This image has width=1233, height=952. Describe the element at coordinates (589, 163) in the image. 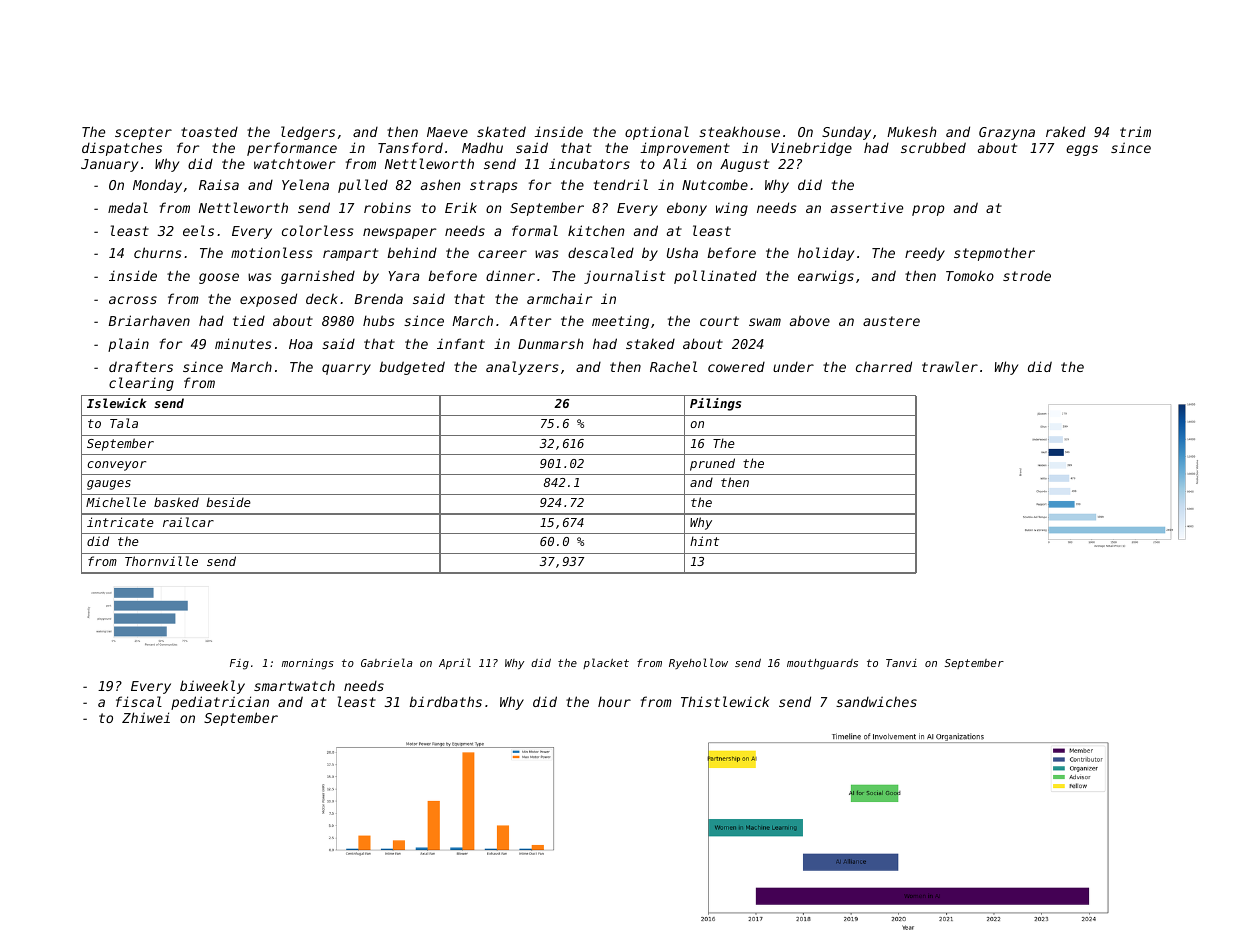

I see `incubators` at that location.
